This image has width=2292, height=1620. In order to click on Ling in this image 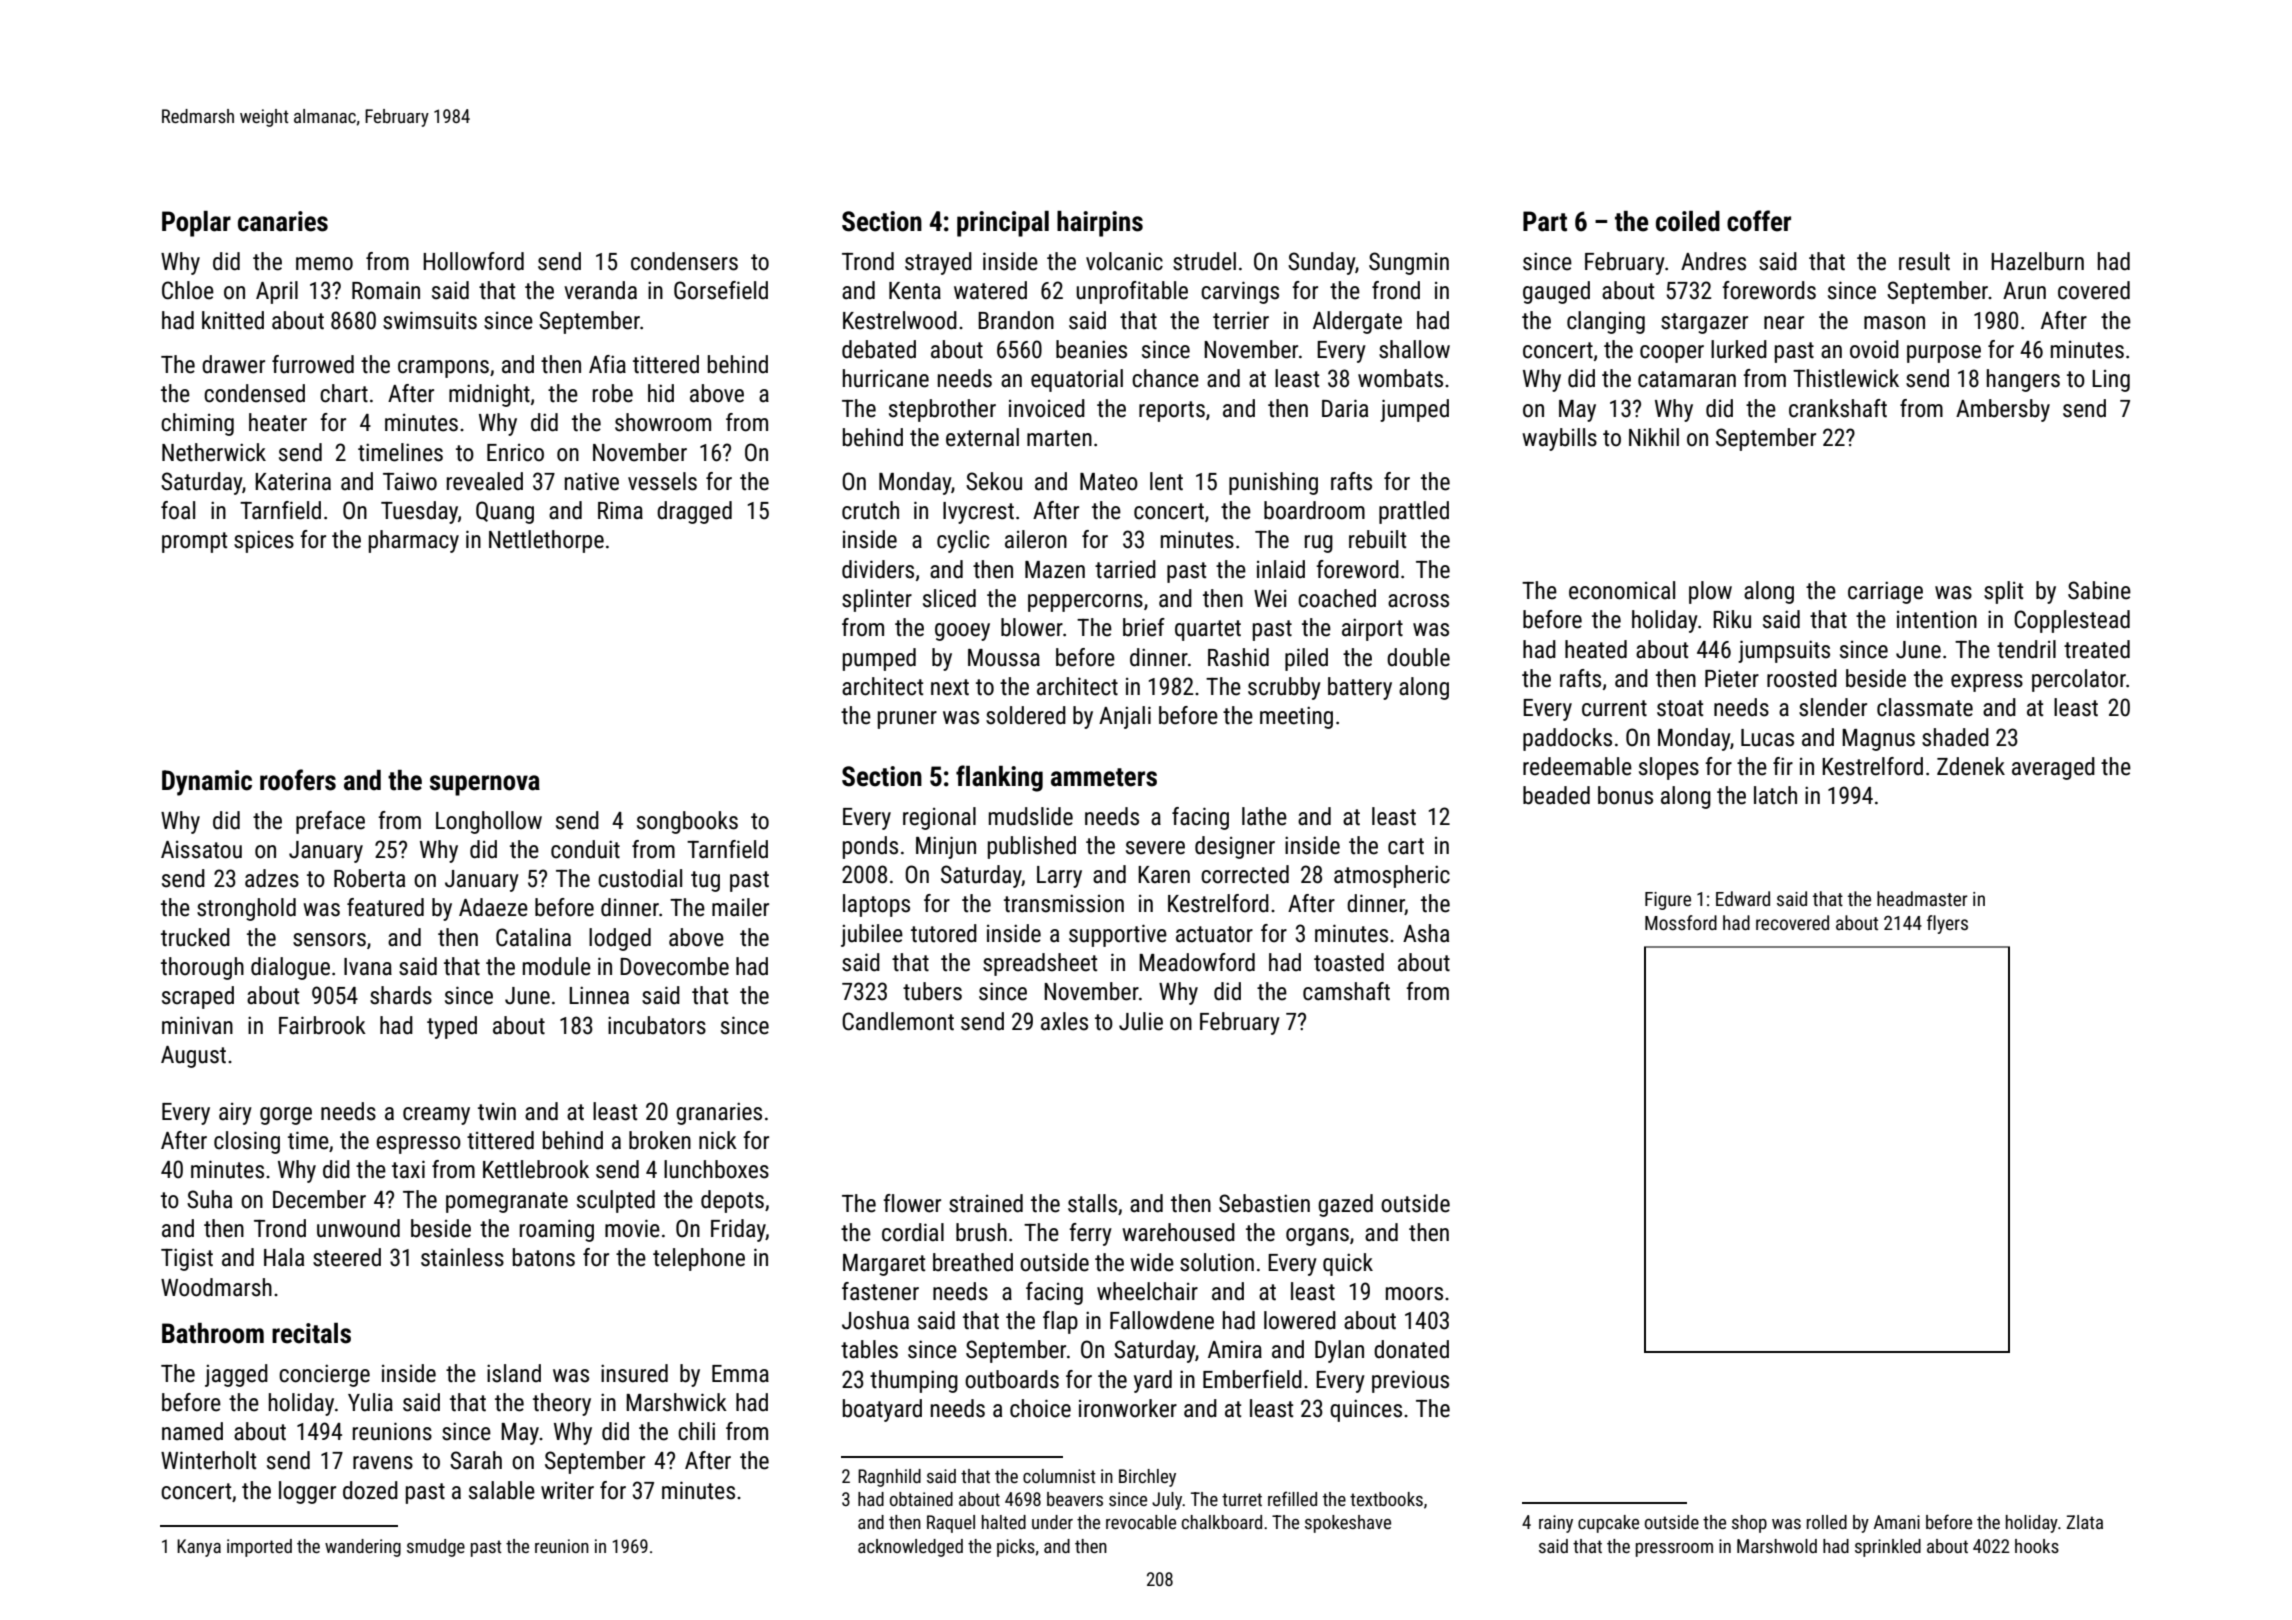, I will do `click(2111, 381)`.
